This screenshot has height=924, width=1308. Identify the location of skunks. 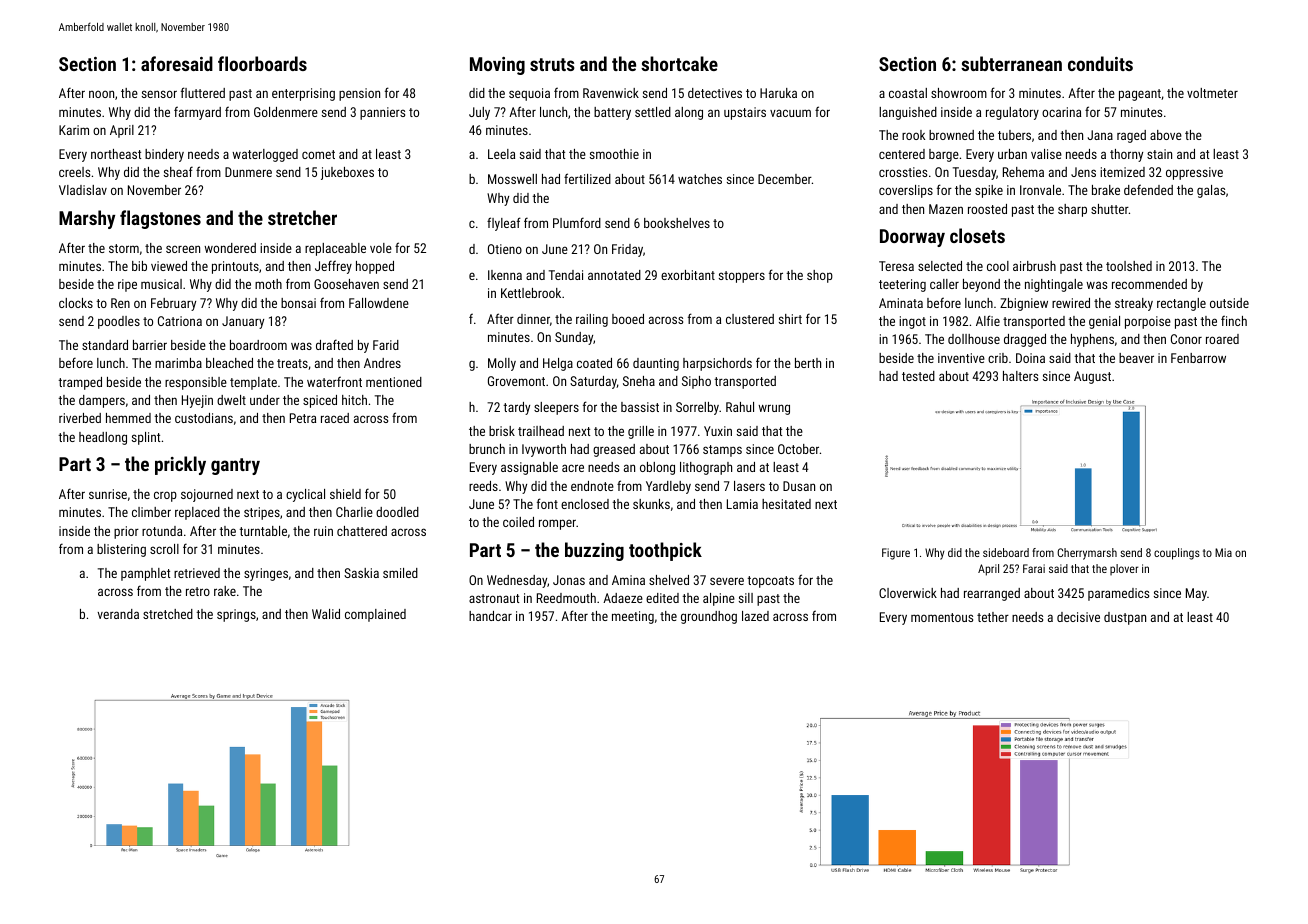
(651, 504).
